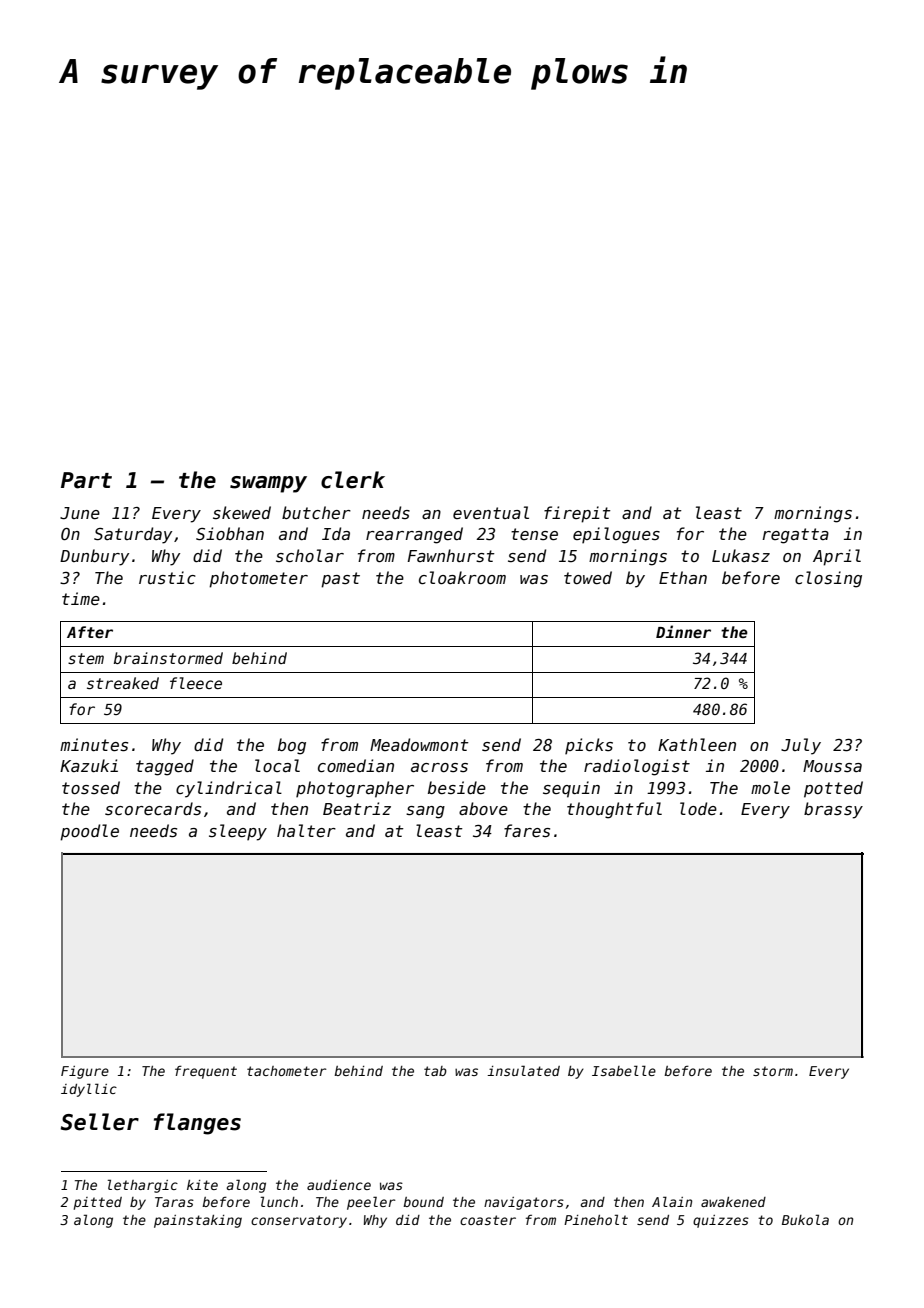  What do you see at coordinates (577, 514) in the image?
I see `firepit` at bounding box center [577, 514].
